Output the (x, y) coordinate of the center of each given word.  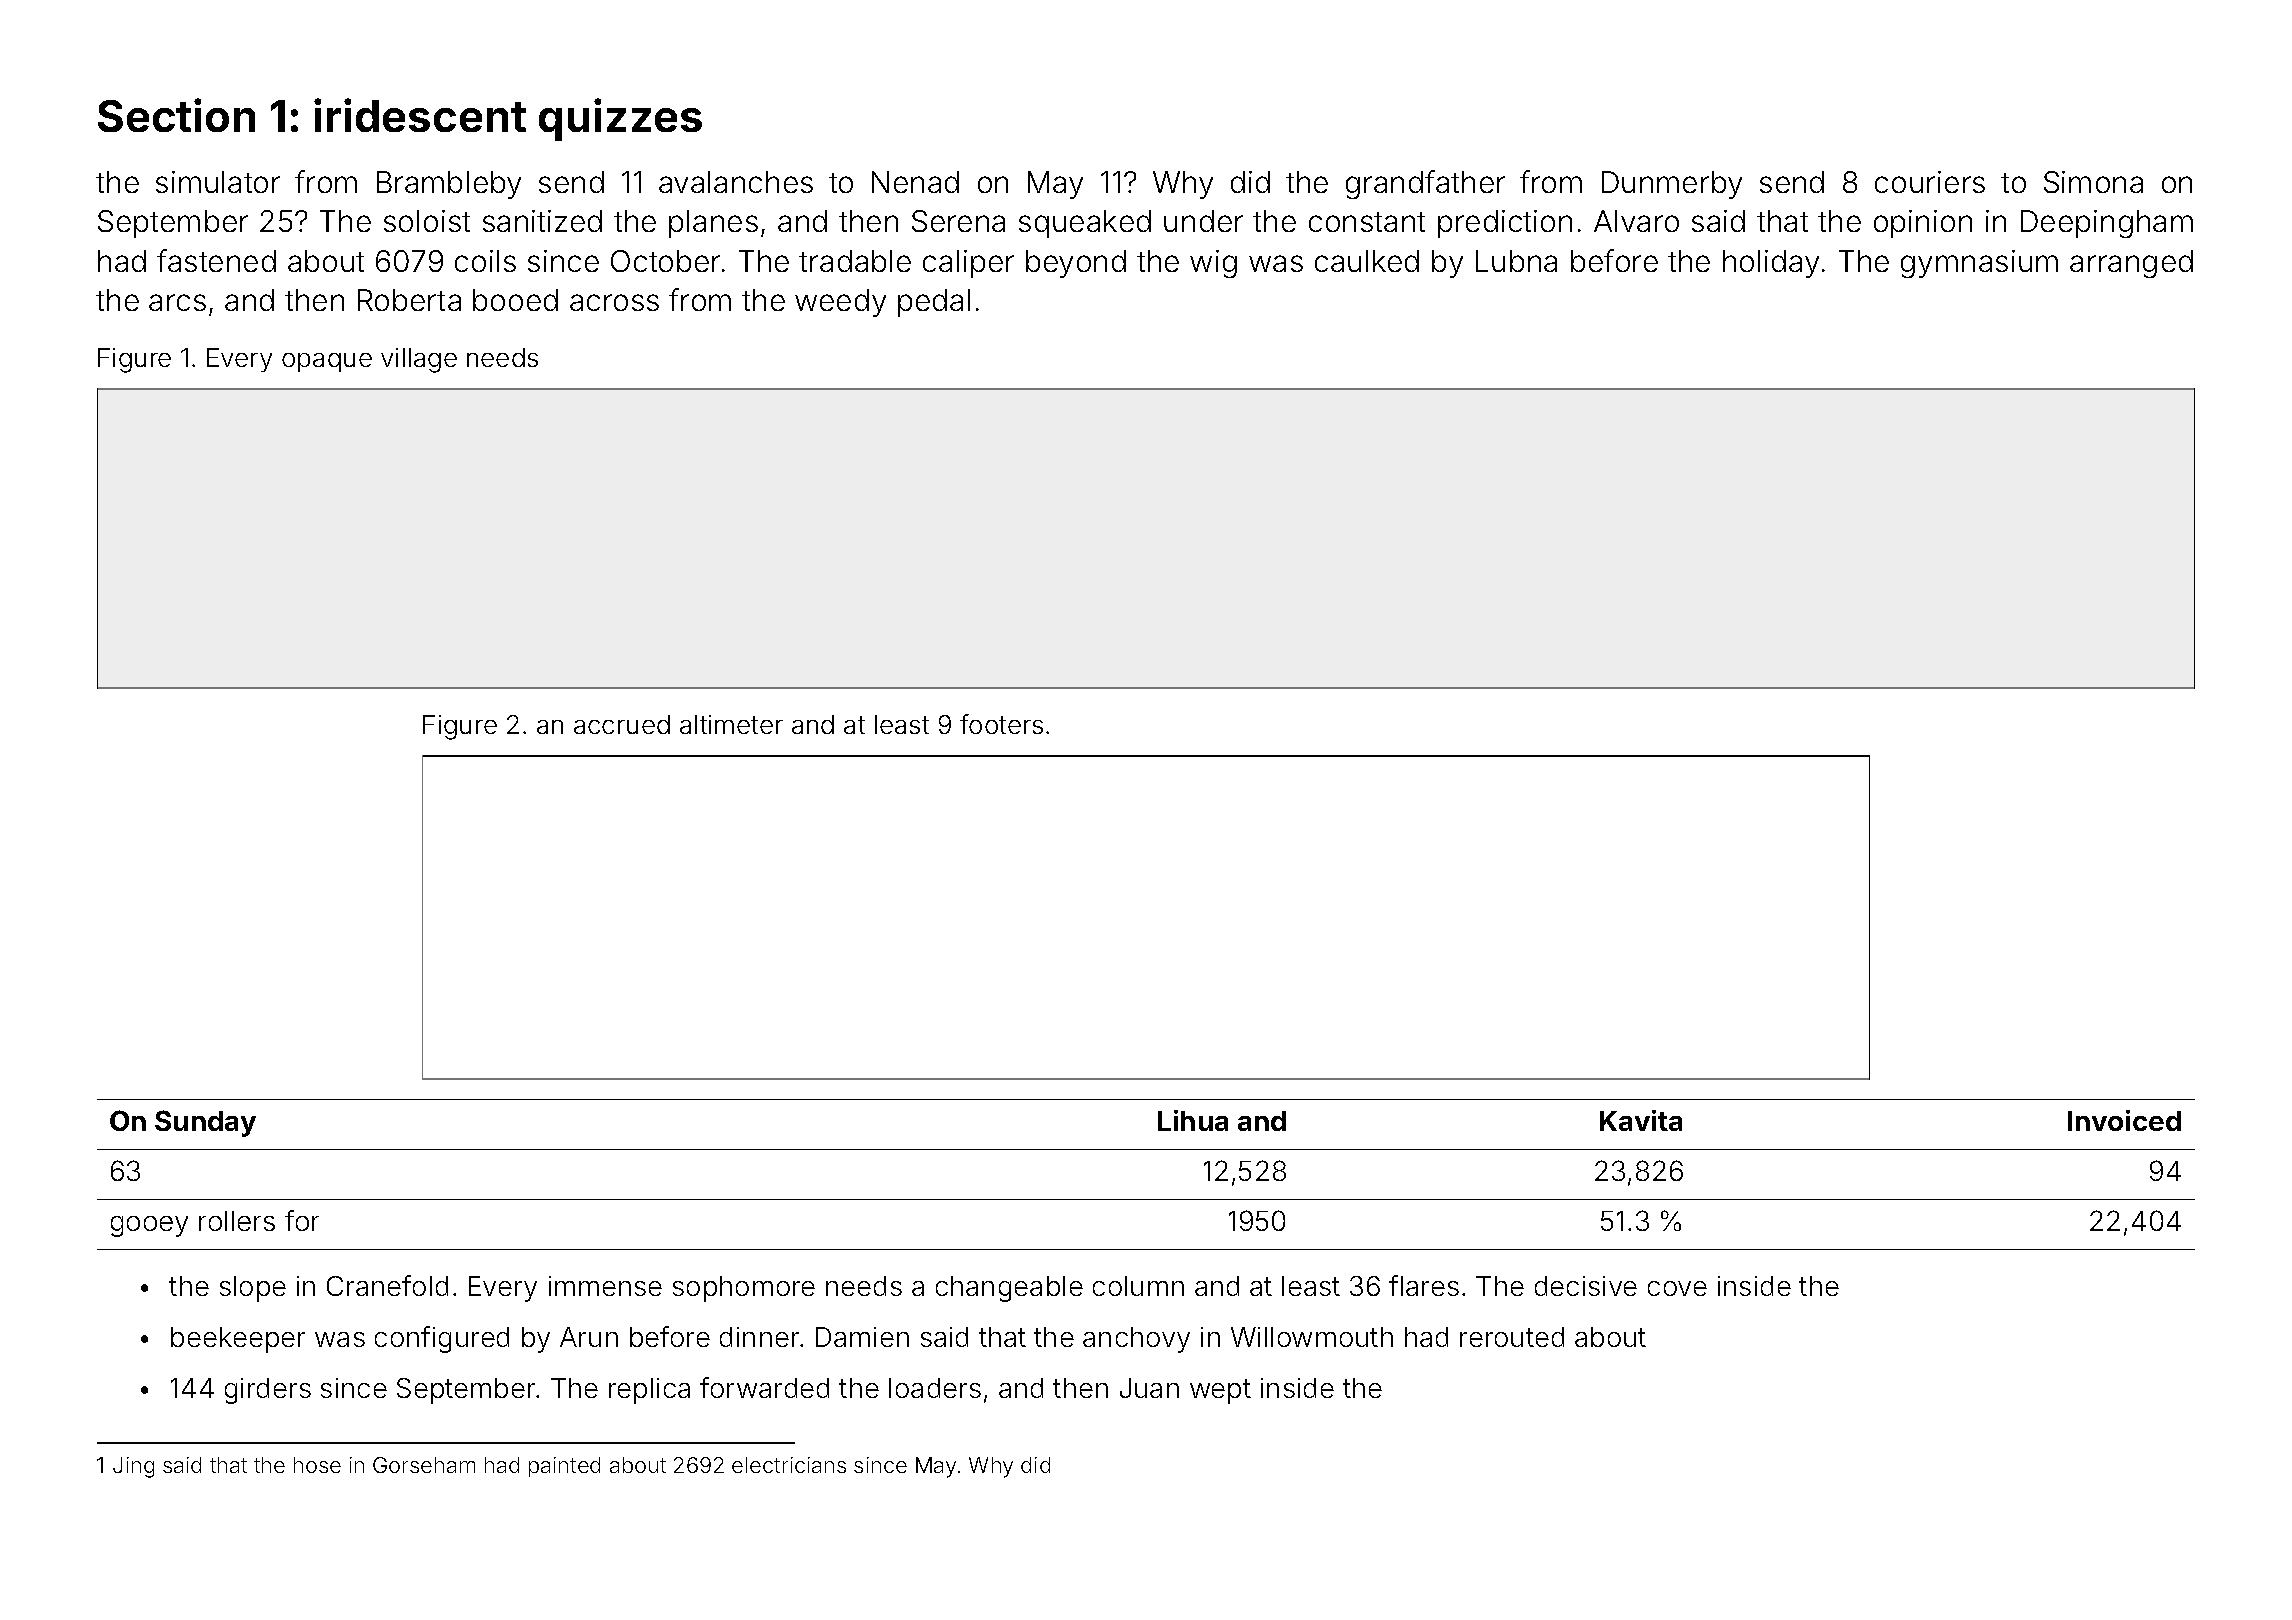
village (419, 360)
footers (1001, 724)
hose (317, 1465)
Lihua (1193, 1120)
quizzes (620, 119)
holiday (1771, 264)
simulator (218, 182)
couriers (1930, 182)
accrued (622, 724)
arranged (2131, 264)
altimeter (731, 724)
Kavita (1641, 1120)
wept (1220, 1391)
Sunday (205, 1123)
